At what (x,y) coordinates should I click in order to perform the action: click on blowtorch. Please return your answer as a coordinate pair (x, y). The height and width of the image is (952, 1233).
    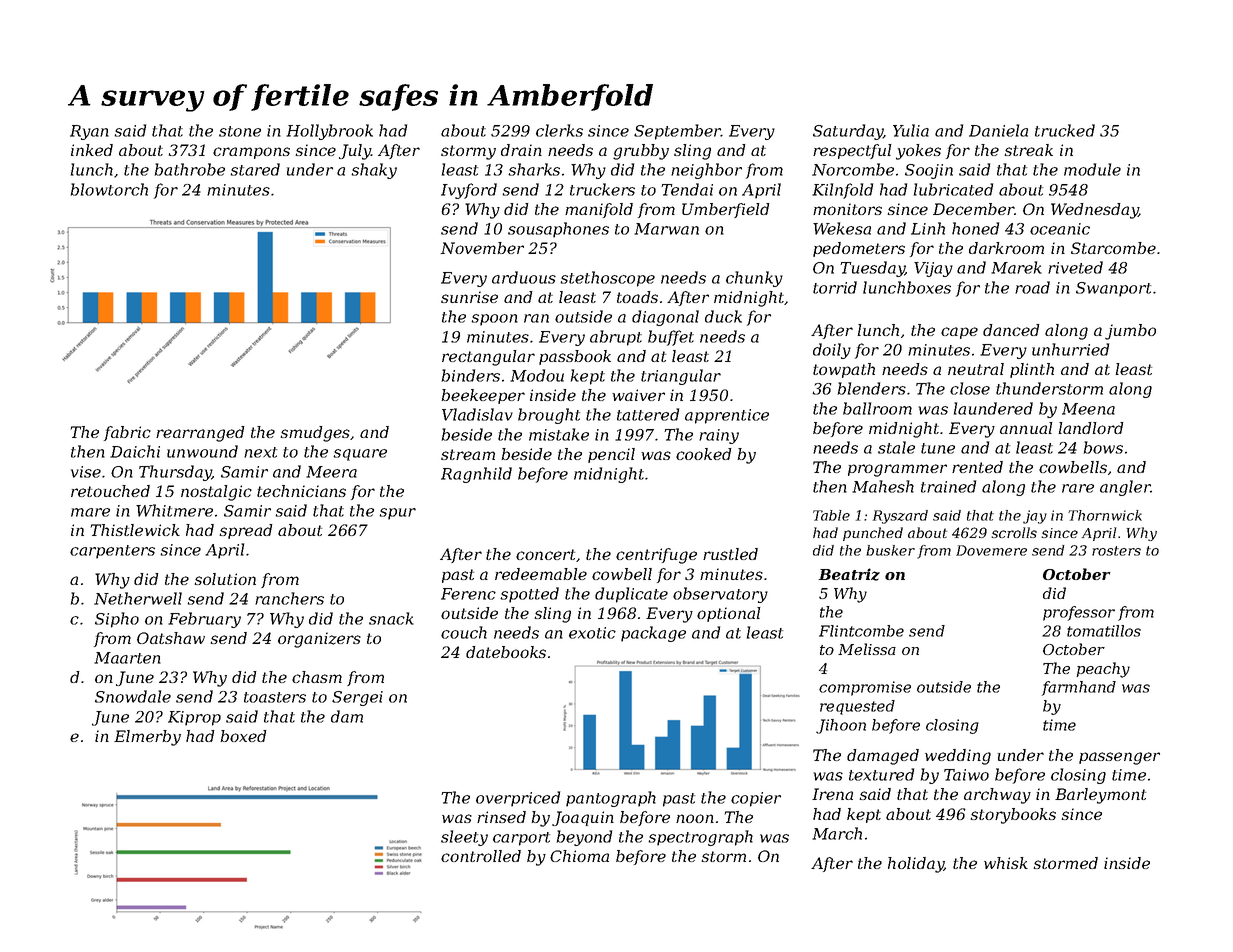
    Looking at the image, I should click on (109, 189).
